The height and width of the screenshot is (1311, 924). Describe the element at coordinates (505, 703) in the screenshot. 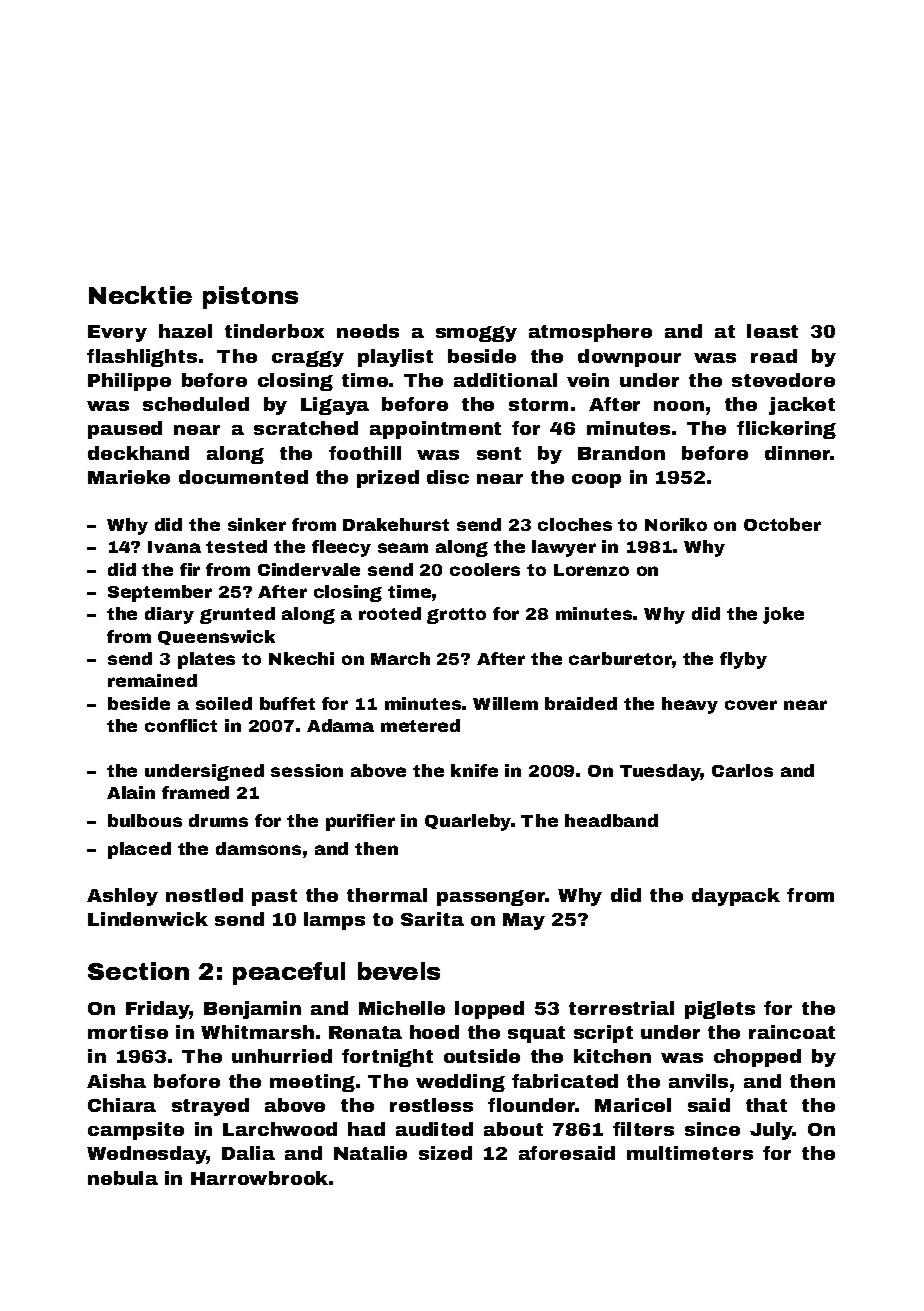

I see `Willem` at that location.
